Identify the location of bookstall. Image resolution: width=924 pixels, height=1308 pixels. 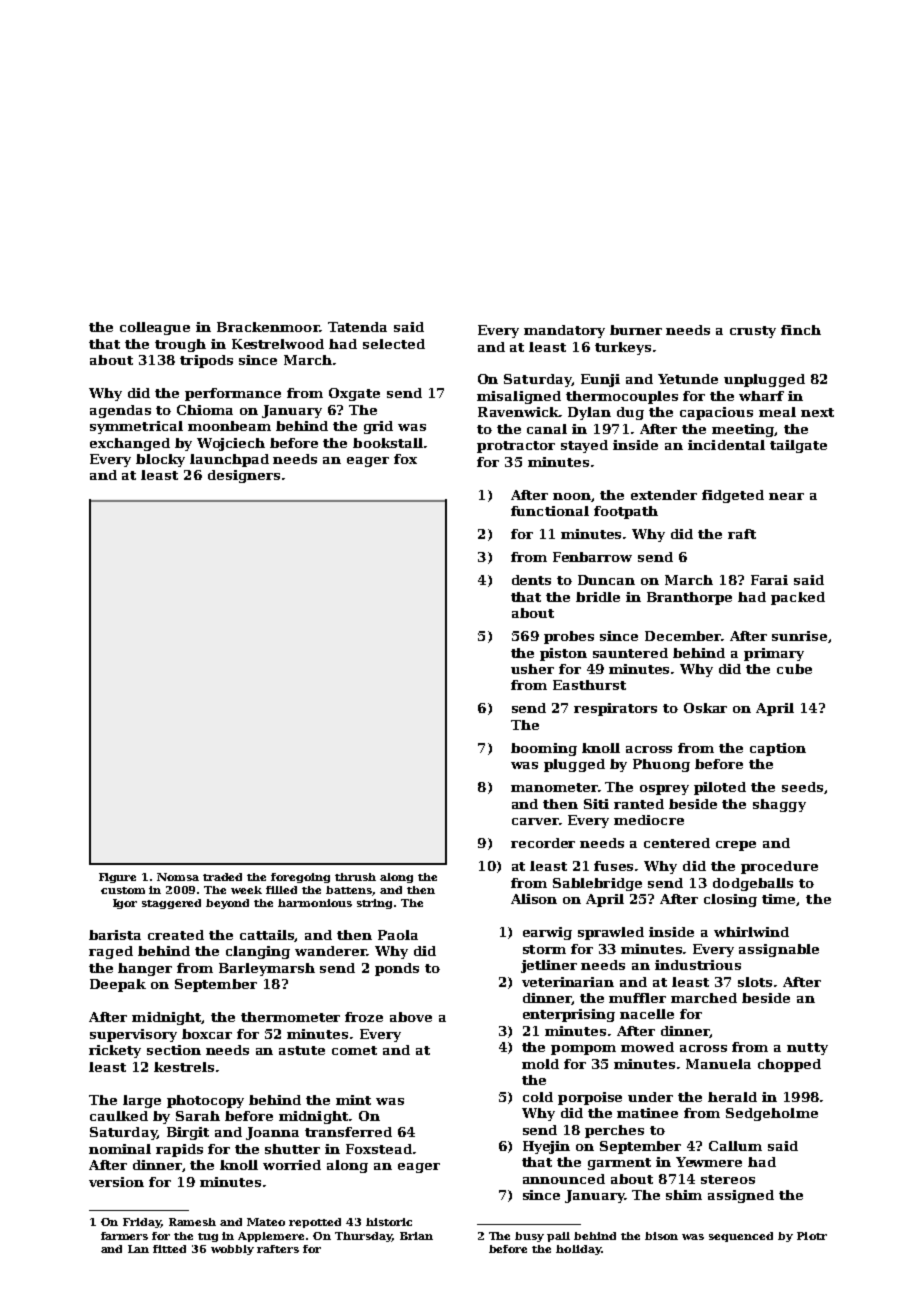
(388, 443).
